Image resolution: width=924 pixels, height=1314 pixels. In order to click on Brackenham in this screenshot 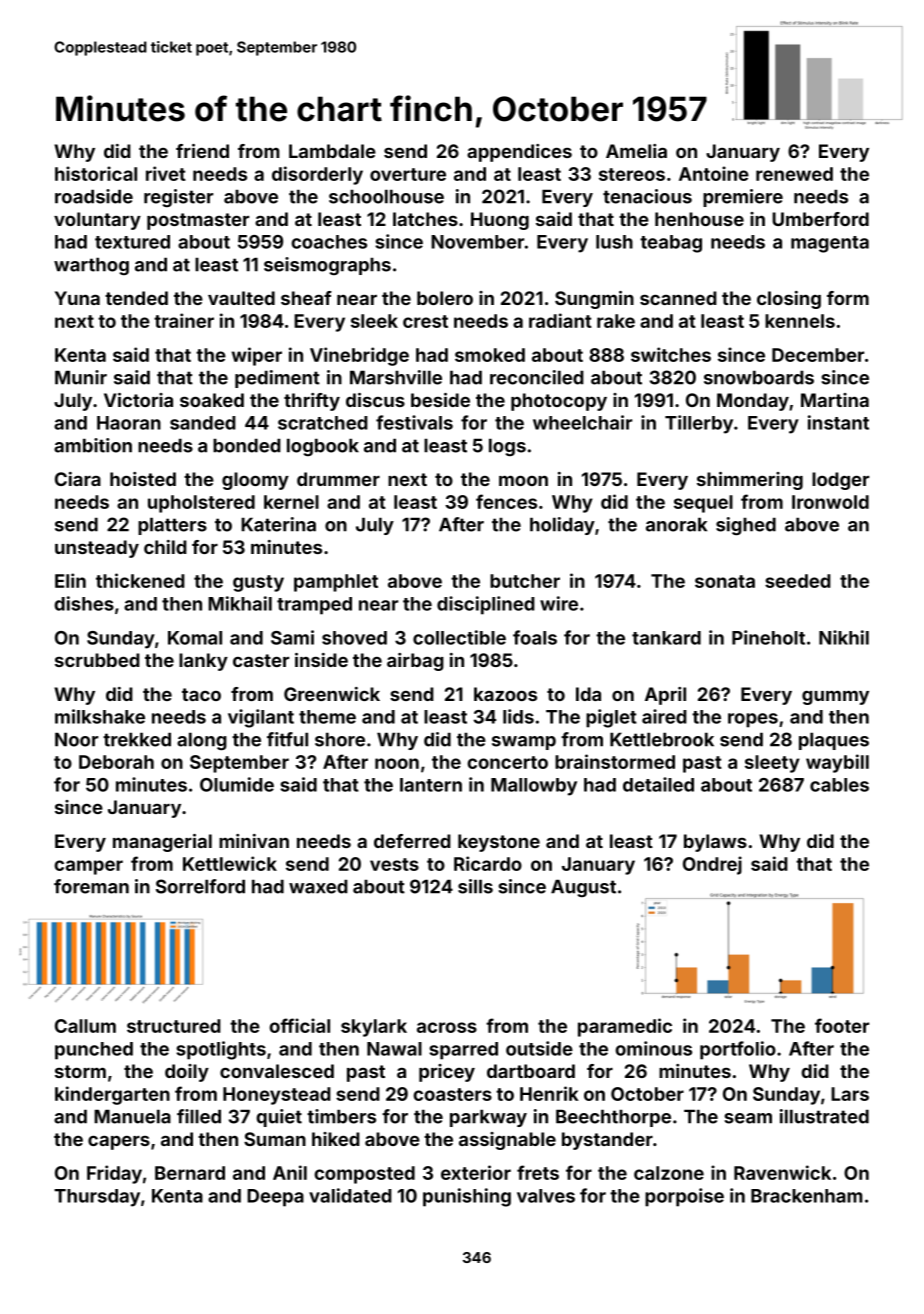, I will do `click(806, 1196)`.
